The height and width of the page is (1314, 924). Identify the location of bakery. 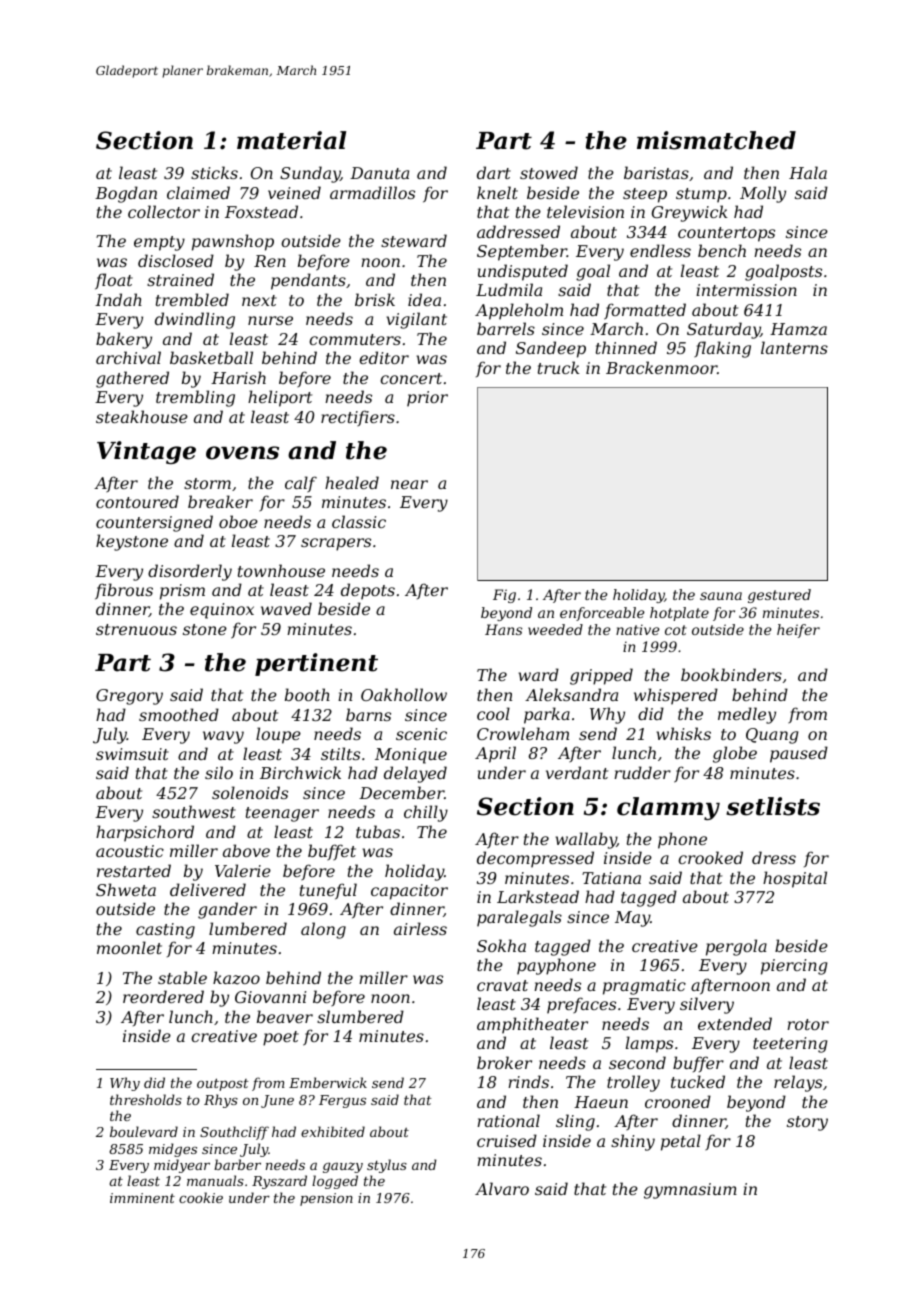
(124, 340).
